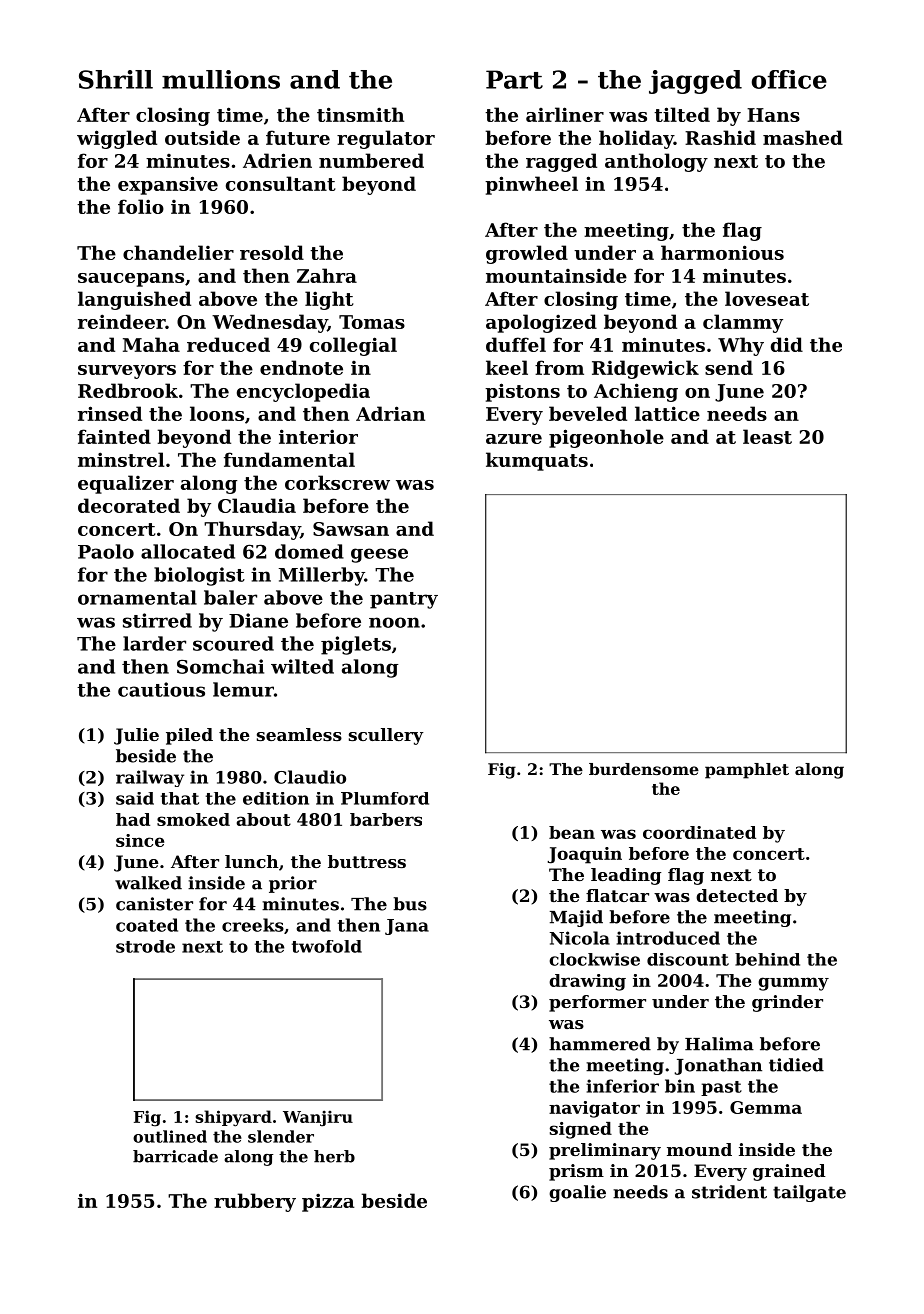 The height and width of the screenshot is (1314, 924). Describe the element at coordinates (281, 1136) in the screenshot. I see `slender` at that location.
